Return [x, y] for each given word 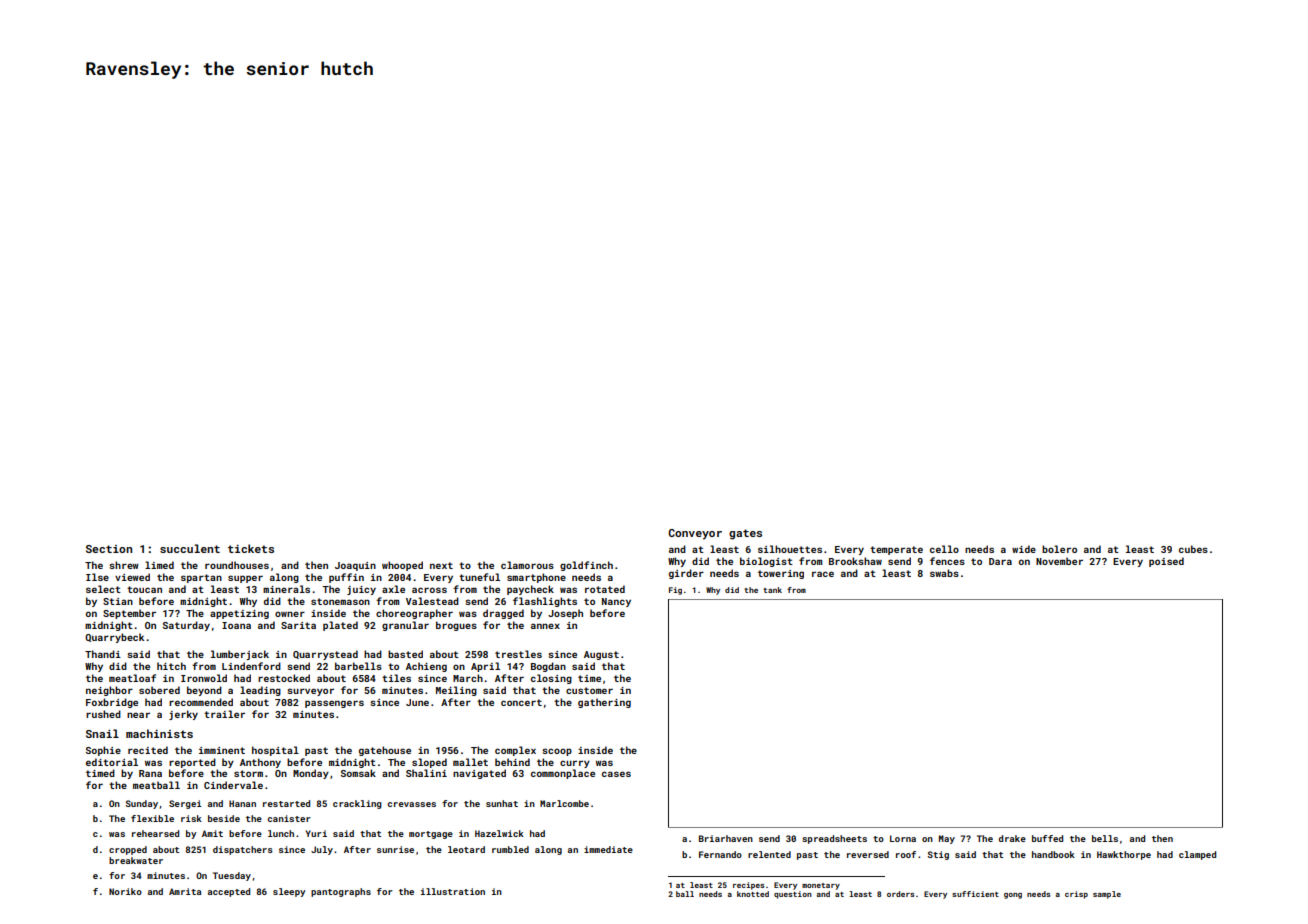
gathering [604, 703]
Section [109, 549]
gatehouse [385, 751]
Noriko [125, 891]
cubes [1193, 549]
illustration [453, 891]
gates [745, 534]
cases [616, 774]
